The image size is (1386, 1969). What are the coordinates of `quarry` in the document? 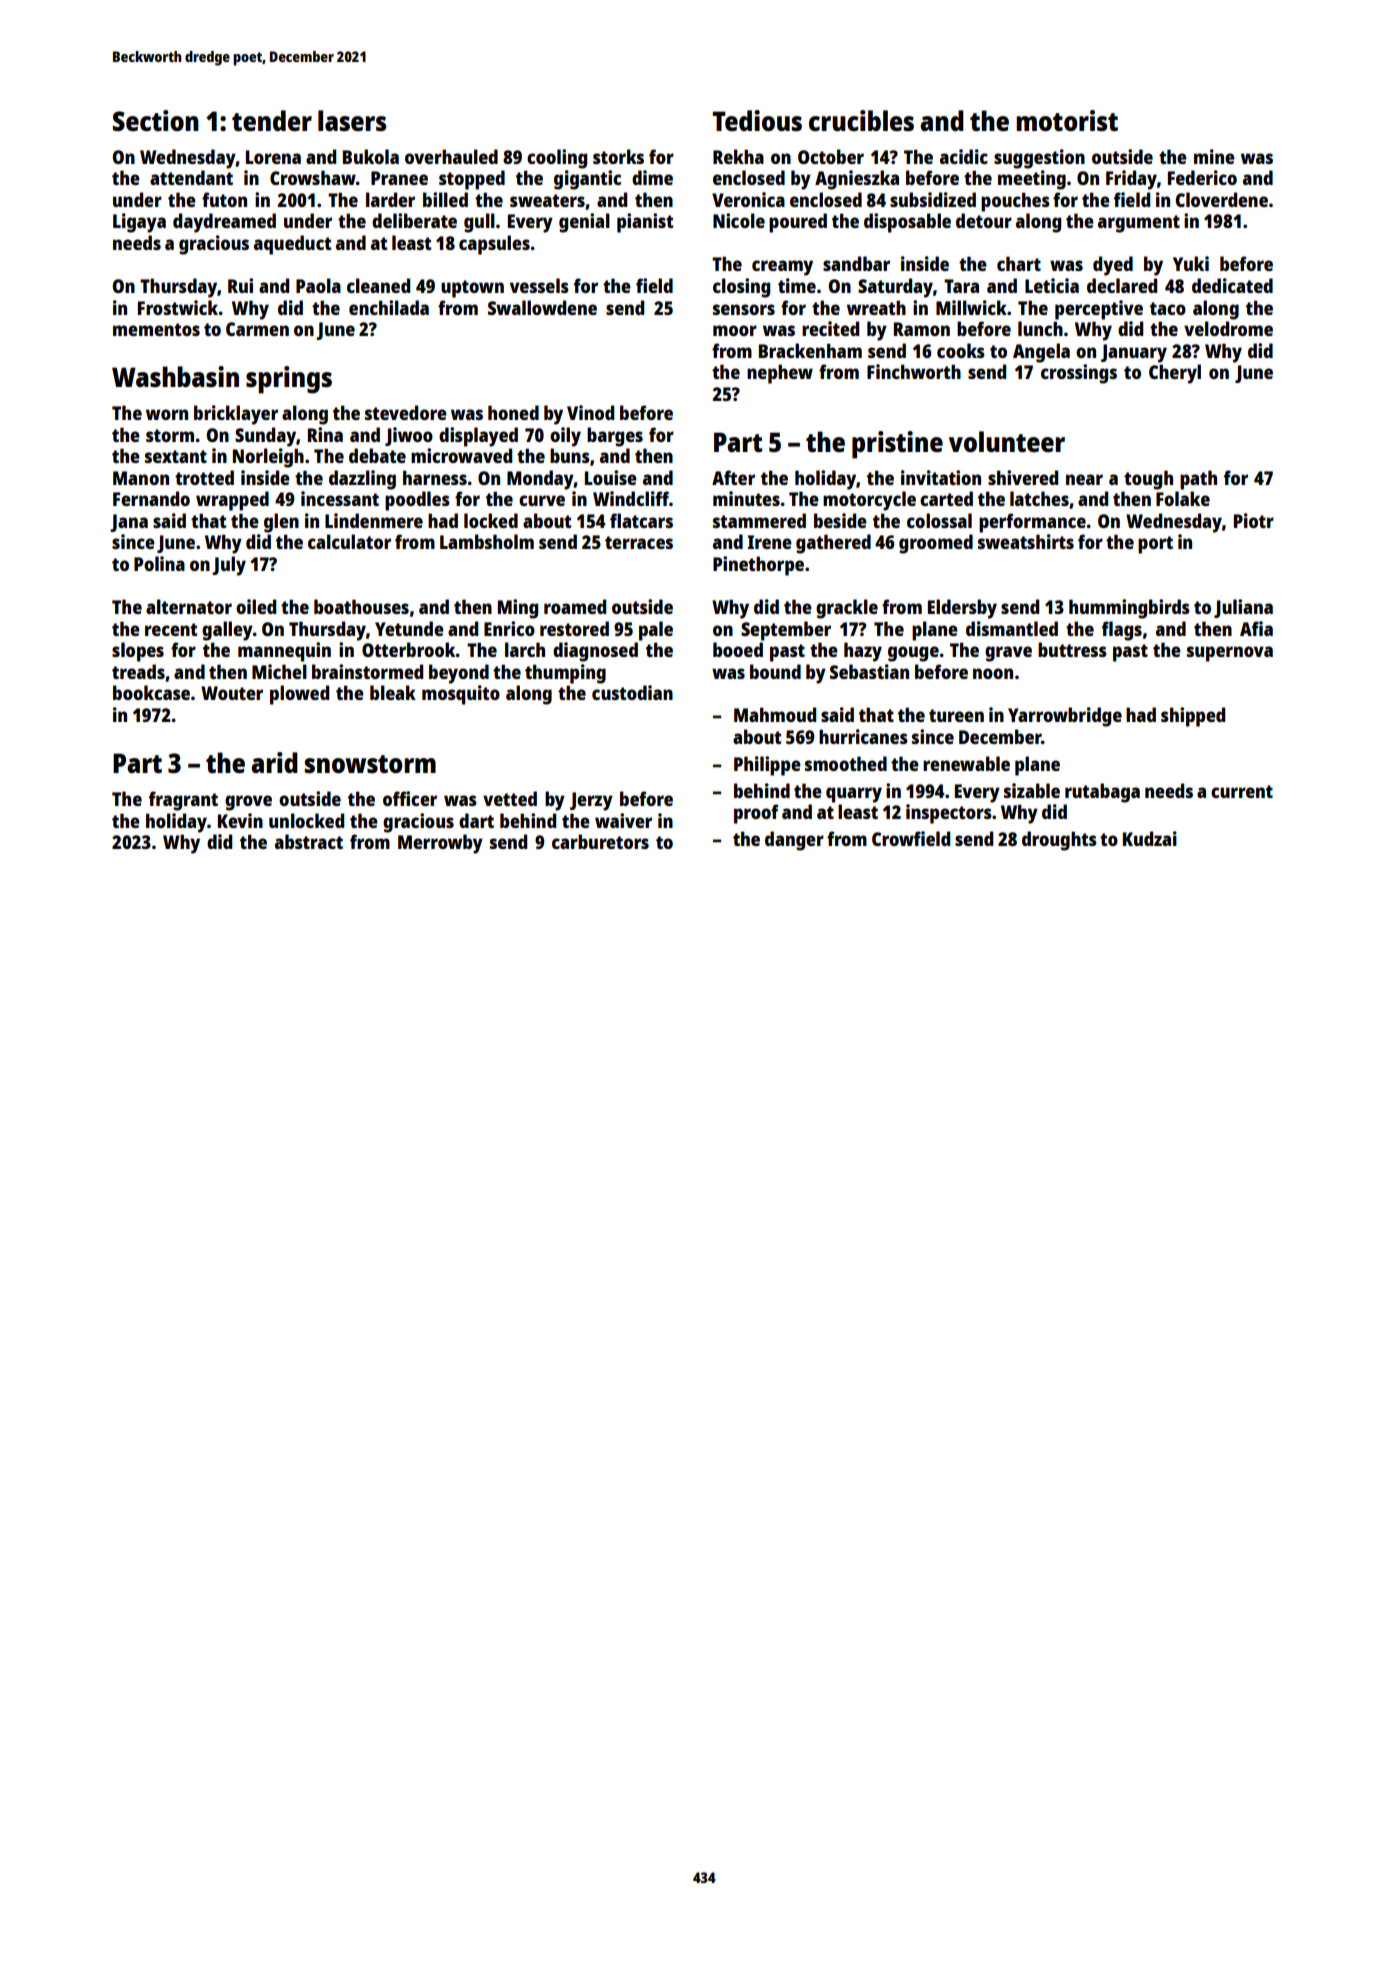 It's located at (854, 795).
